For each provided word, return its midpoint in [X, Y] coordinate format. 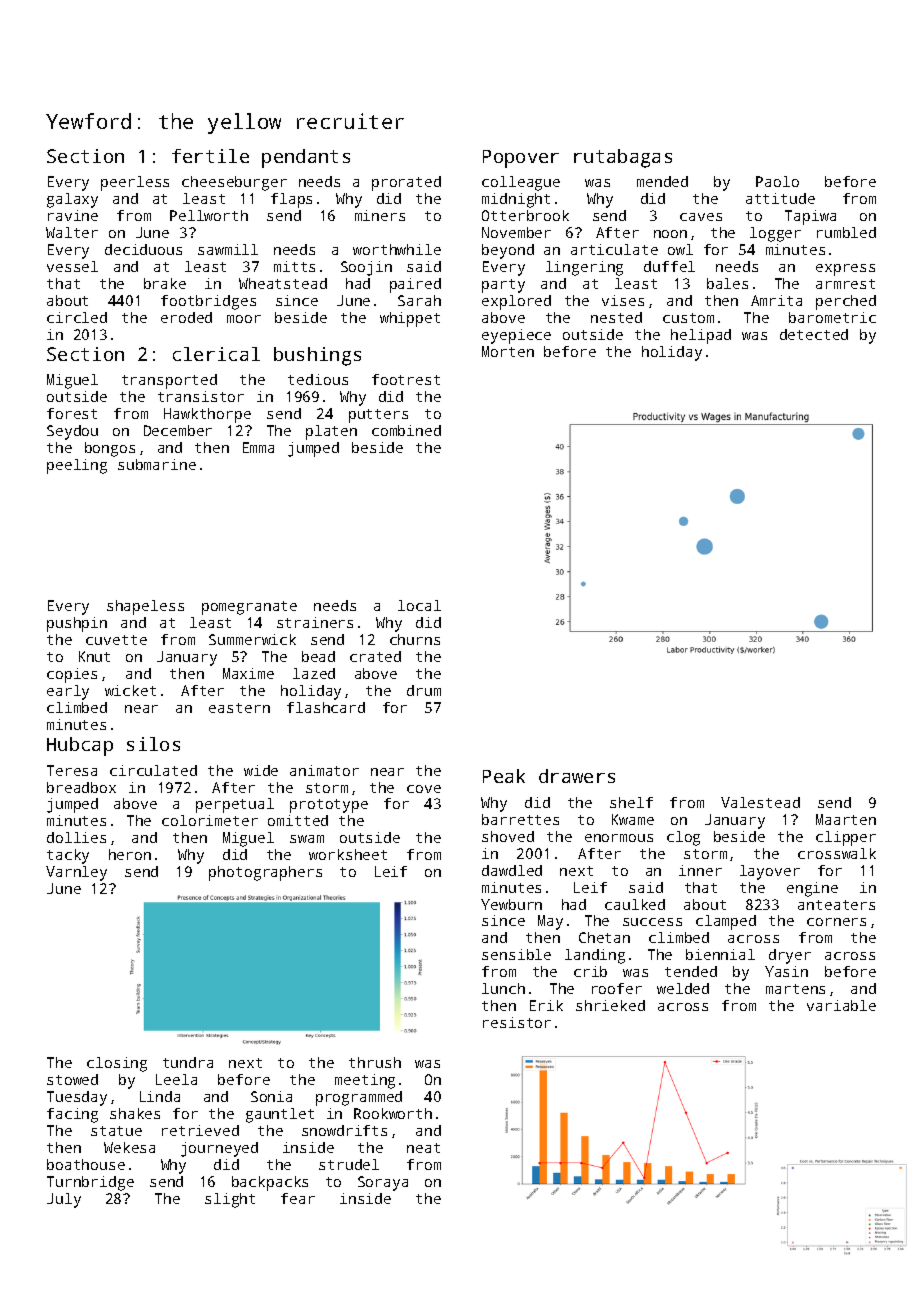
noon [670, 234]
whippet [410, 319]
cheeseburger [234, 183]
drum [424, 690]
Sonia [271, 1096]
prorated [406, 183]
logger [775, 234]
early [68, 692]
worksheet [348, 854]
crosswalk [837, 853]
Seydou [72, 432]
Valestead [760, 802]
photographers [265, 873]
